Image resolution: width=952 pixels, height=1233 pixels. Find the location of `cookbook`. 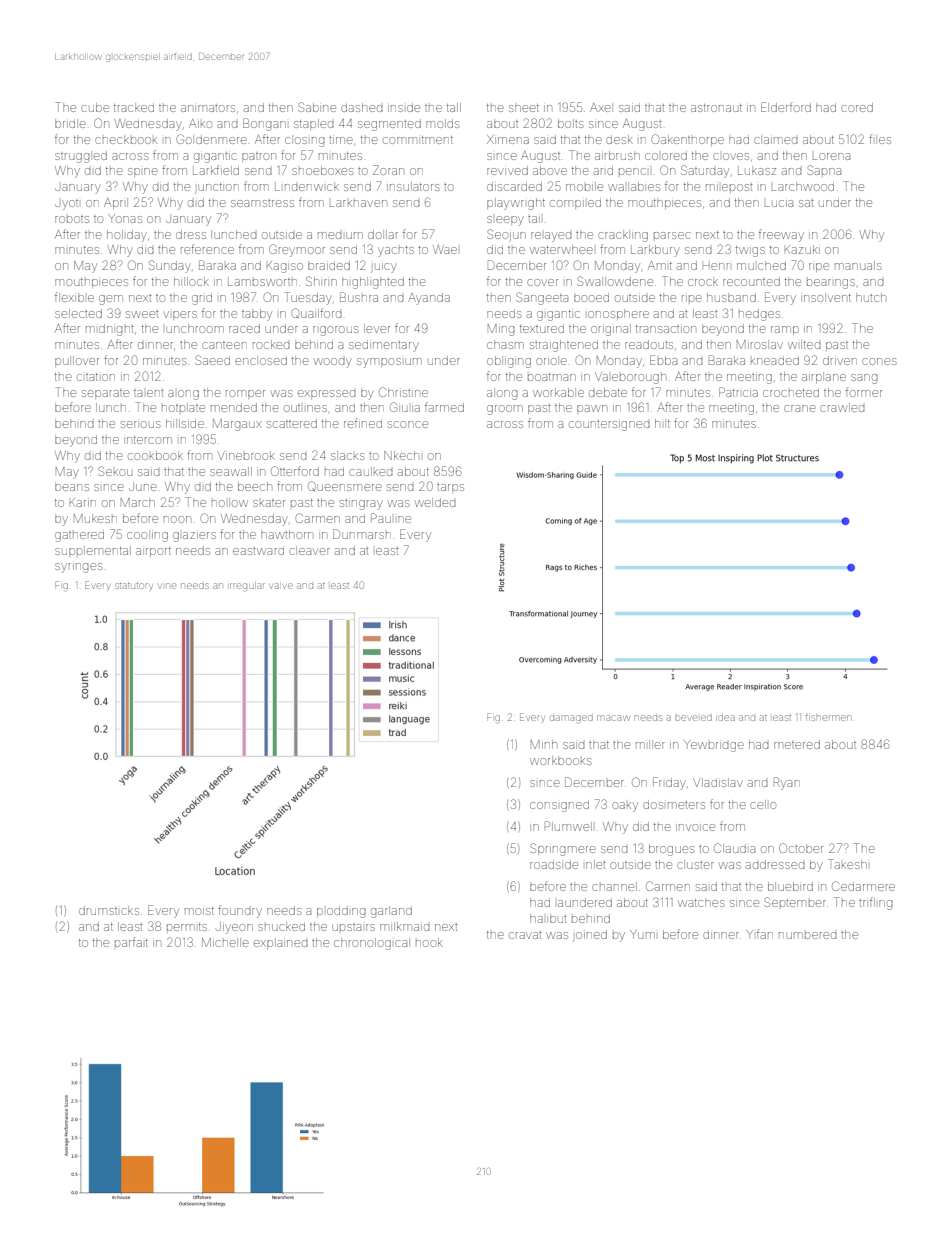

cookbook is located at coordinates (155, 455).
